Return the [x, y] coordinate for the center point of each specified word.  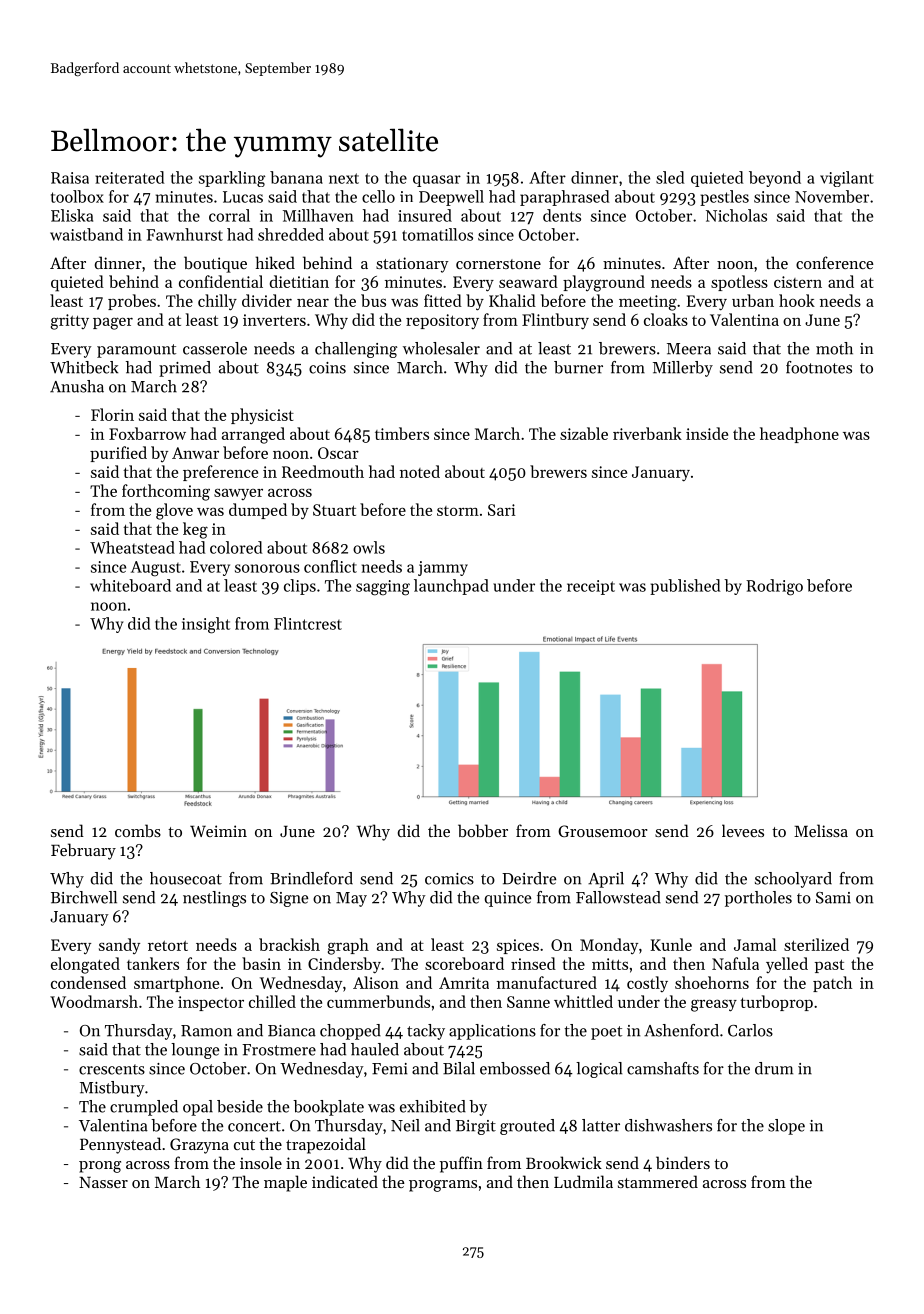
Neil [405, 1125]
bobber [483, 830]
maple [285, 1183]
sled [670, 177]
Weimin [218, 831]
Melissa [821, 830]
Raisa [70, 178]
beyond [775, 179]
